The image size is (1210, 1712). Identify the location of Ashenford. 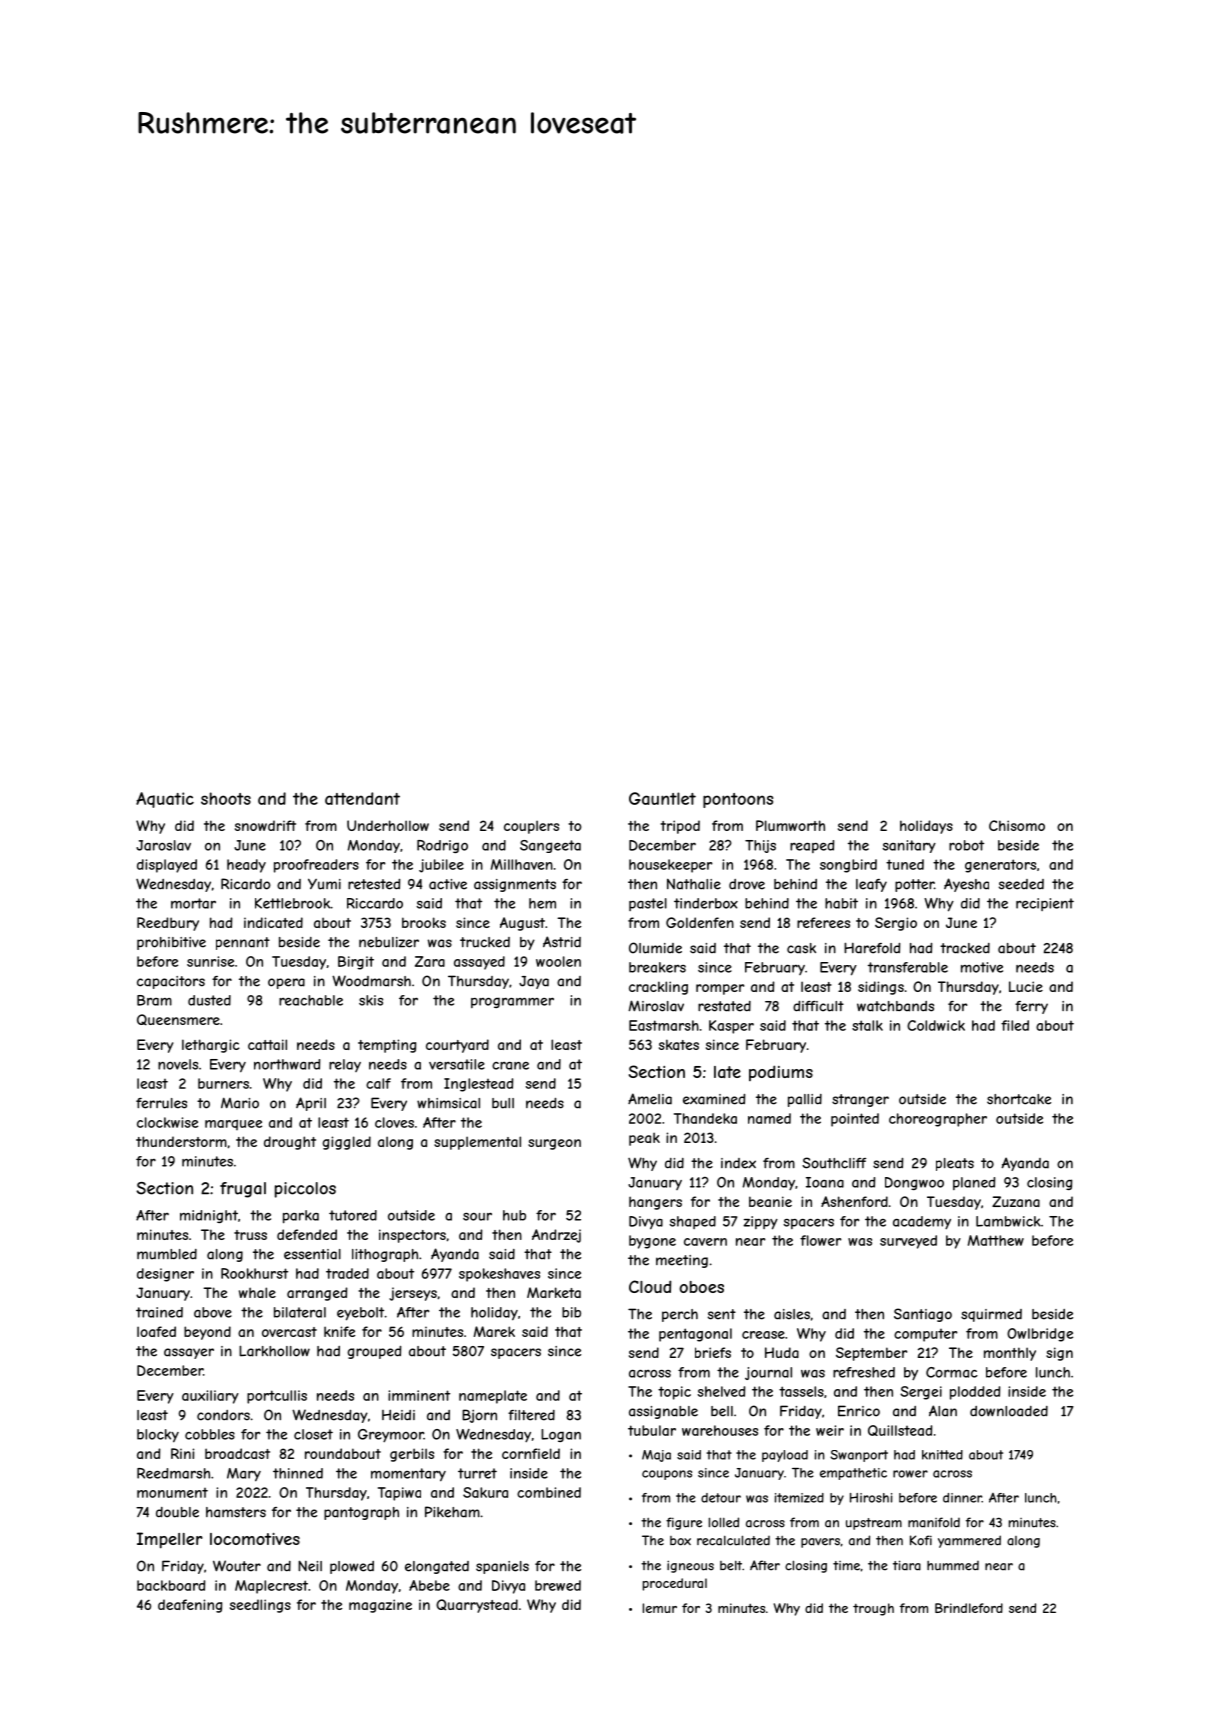
(854, 1201).
